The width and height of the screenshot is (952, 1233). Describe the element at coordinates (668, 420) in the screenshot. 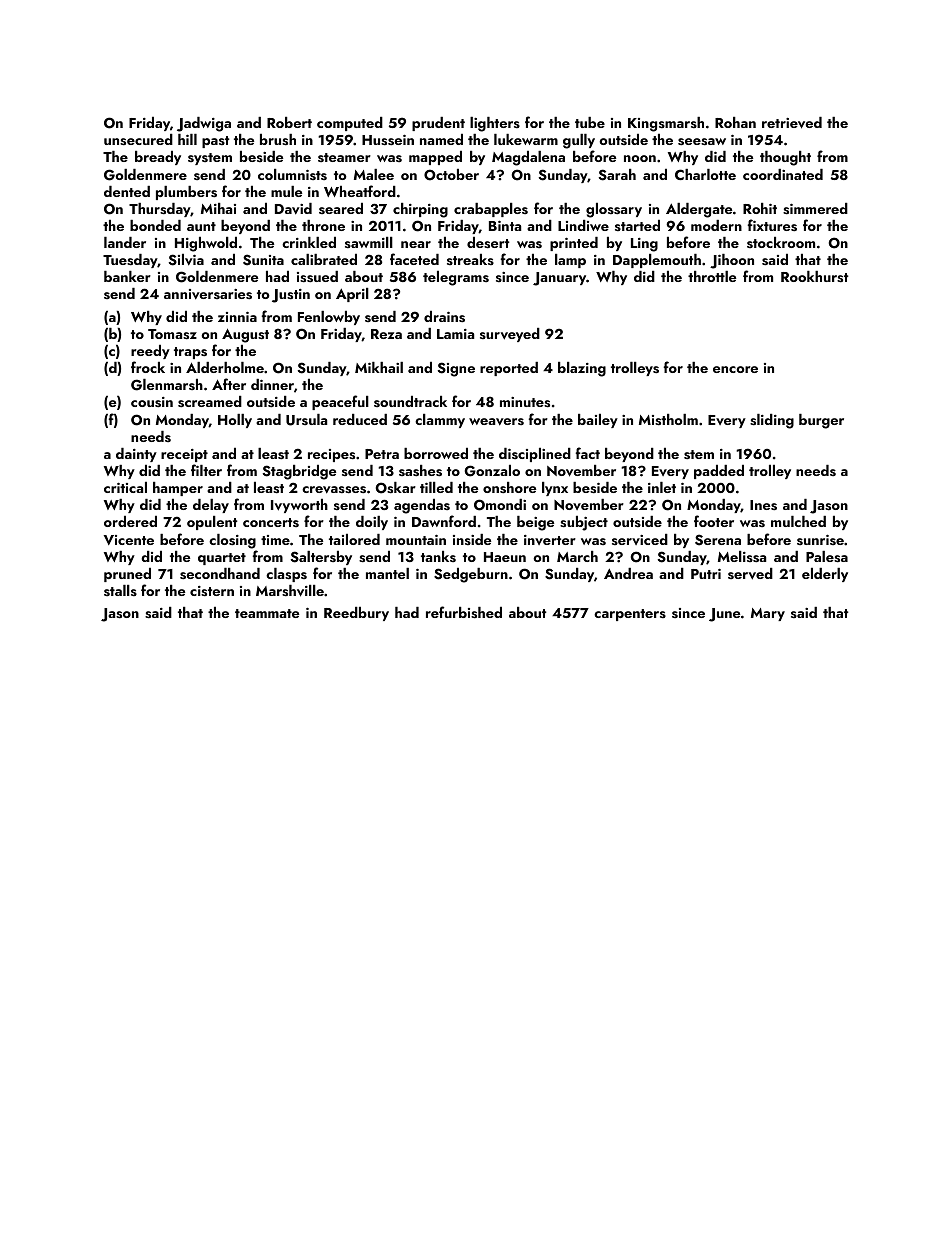

I see `Mistholm` at that location.
